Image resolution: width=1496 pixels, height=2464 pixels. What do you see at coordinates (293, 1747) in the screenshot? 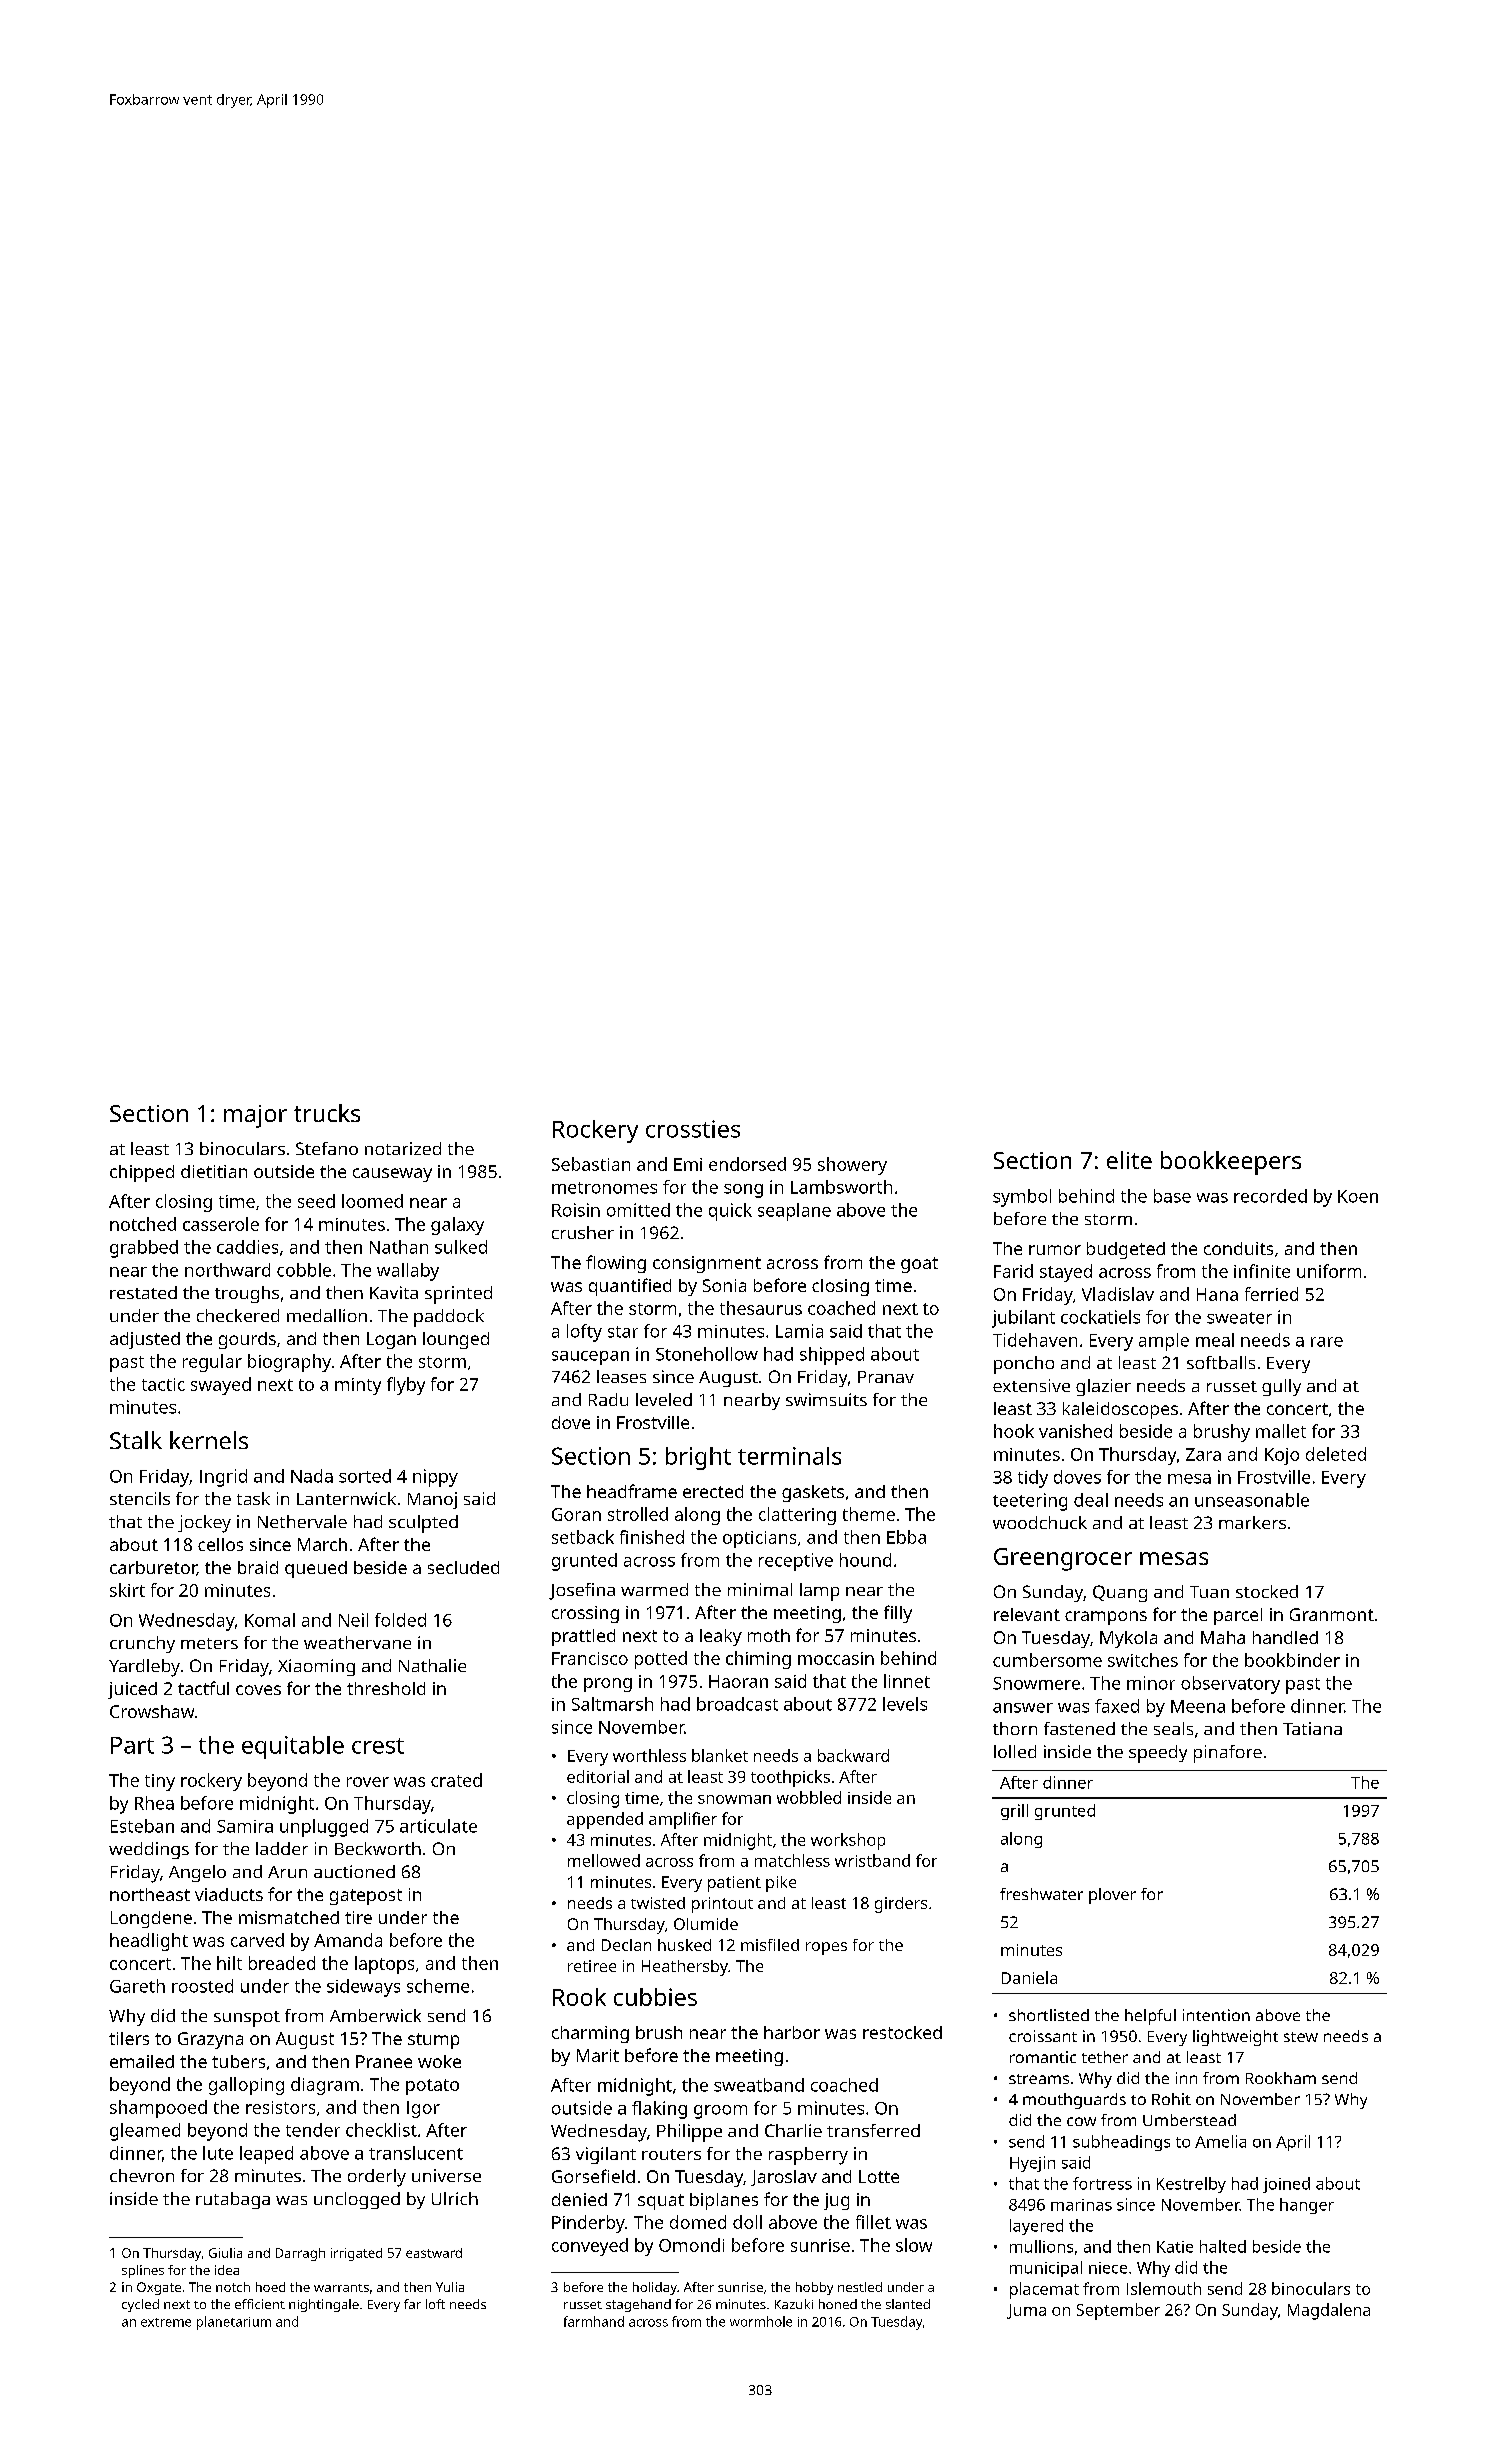
I see `equitable` at bounding box center [293, 1747].
